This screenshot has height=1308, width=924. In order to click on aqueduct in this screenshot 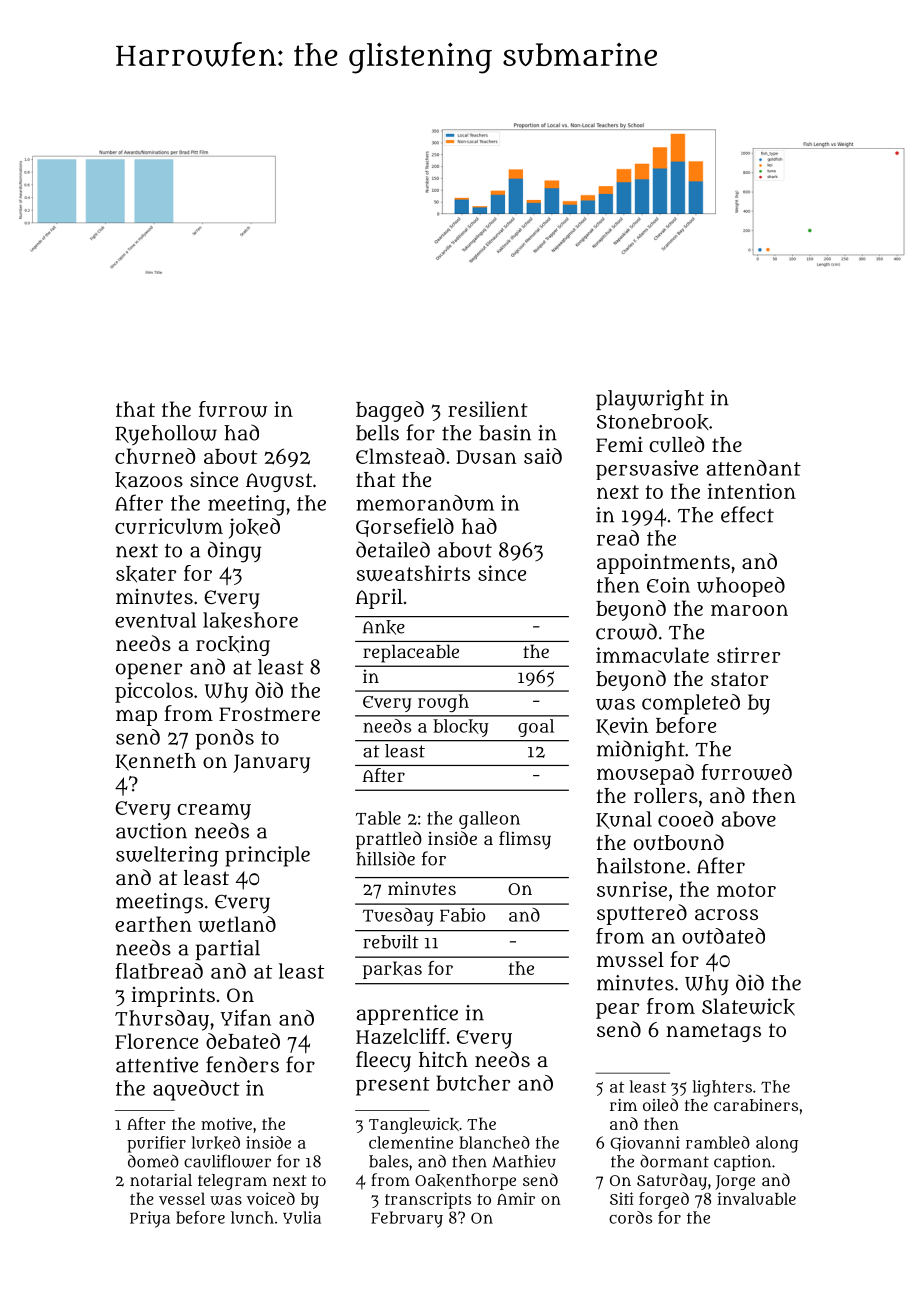, I will do `click(196, 1090)`.
